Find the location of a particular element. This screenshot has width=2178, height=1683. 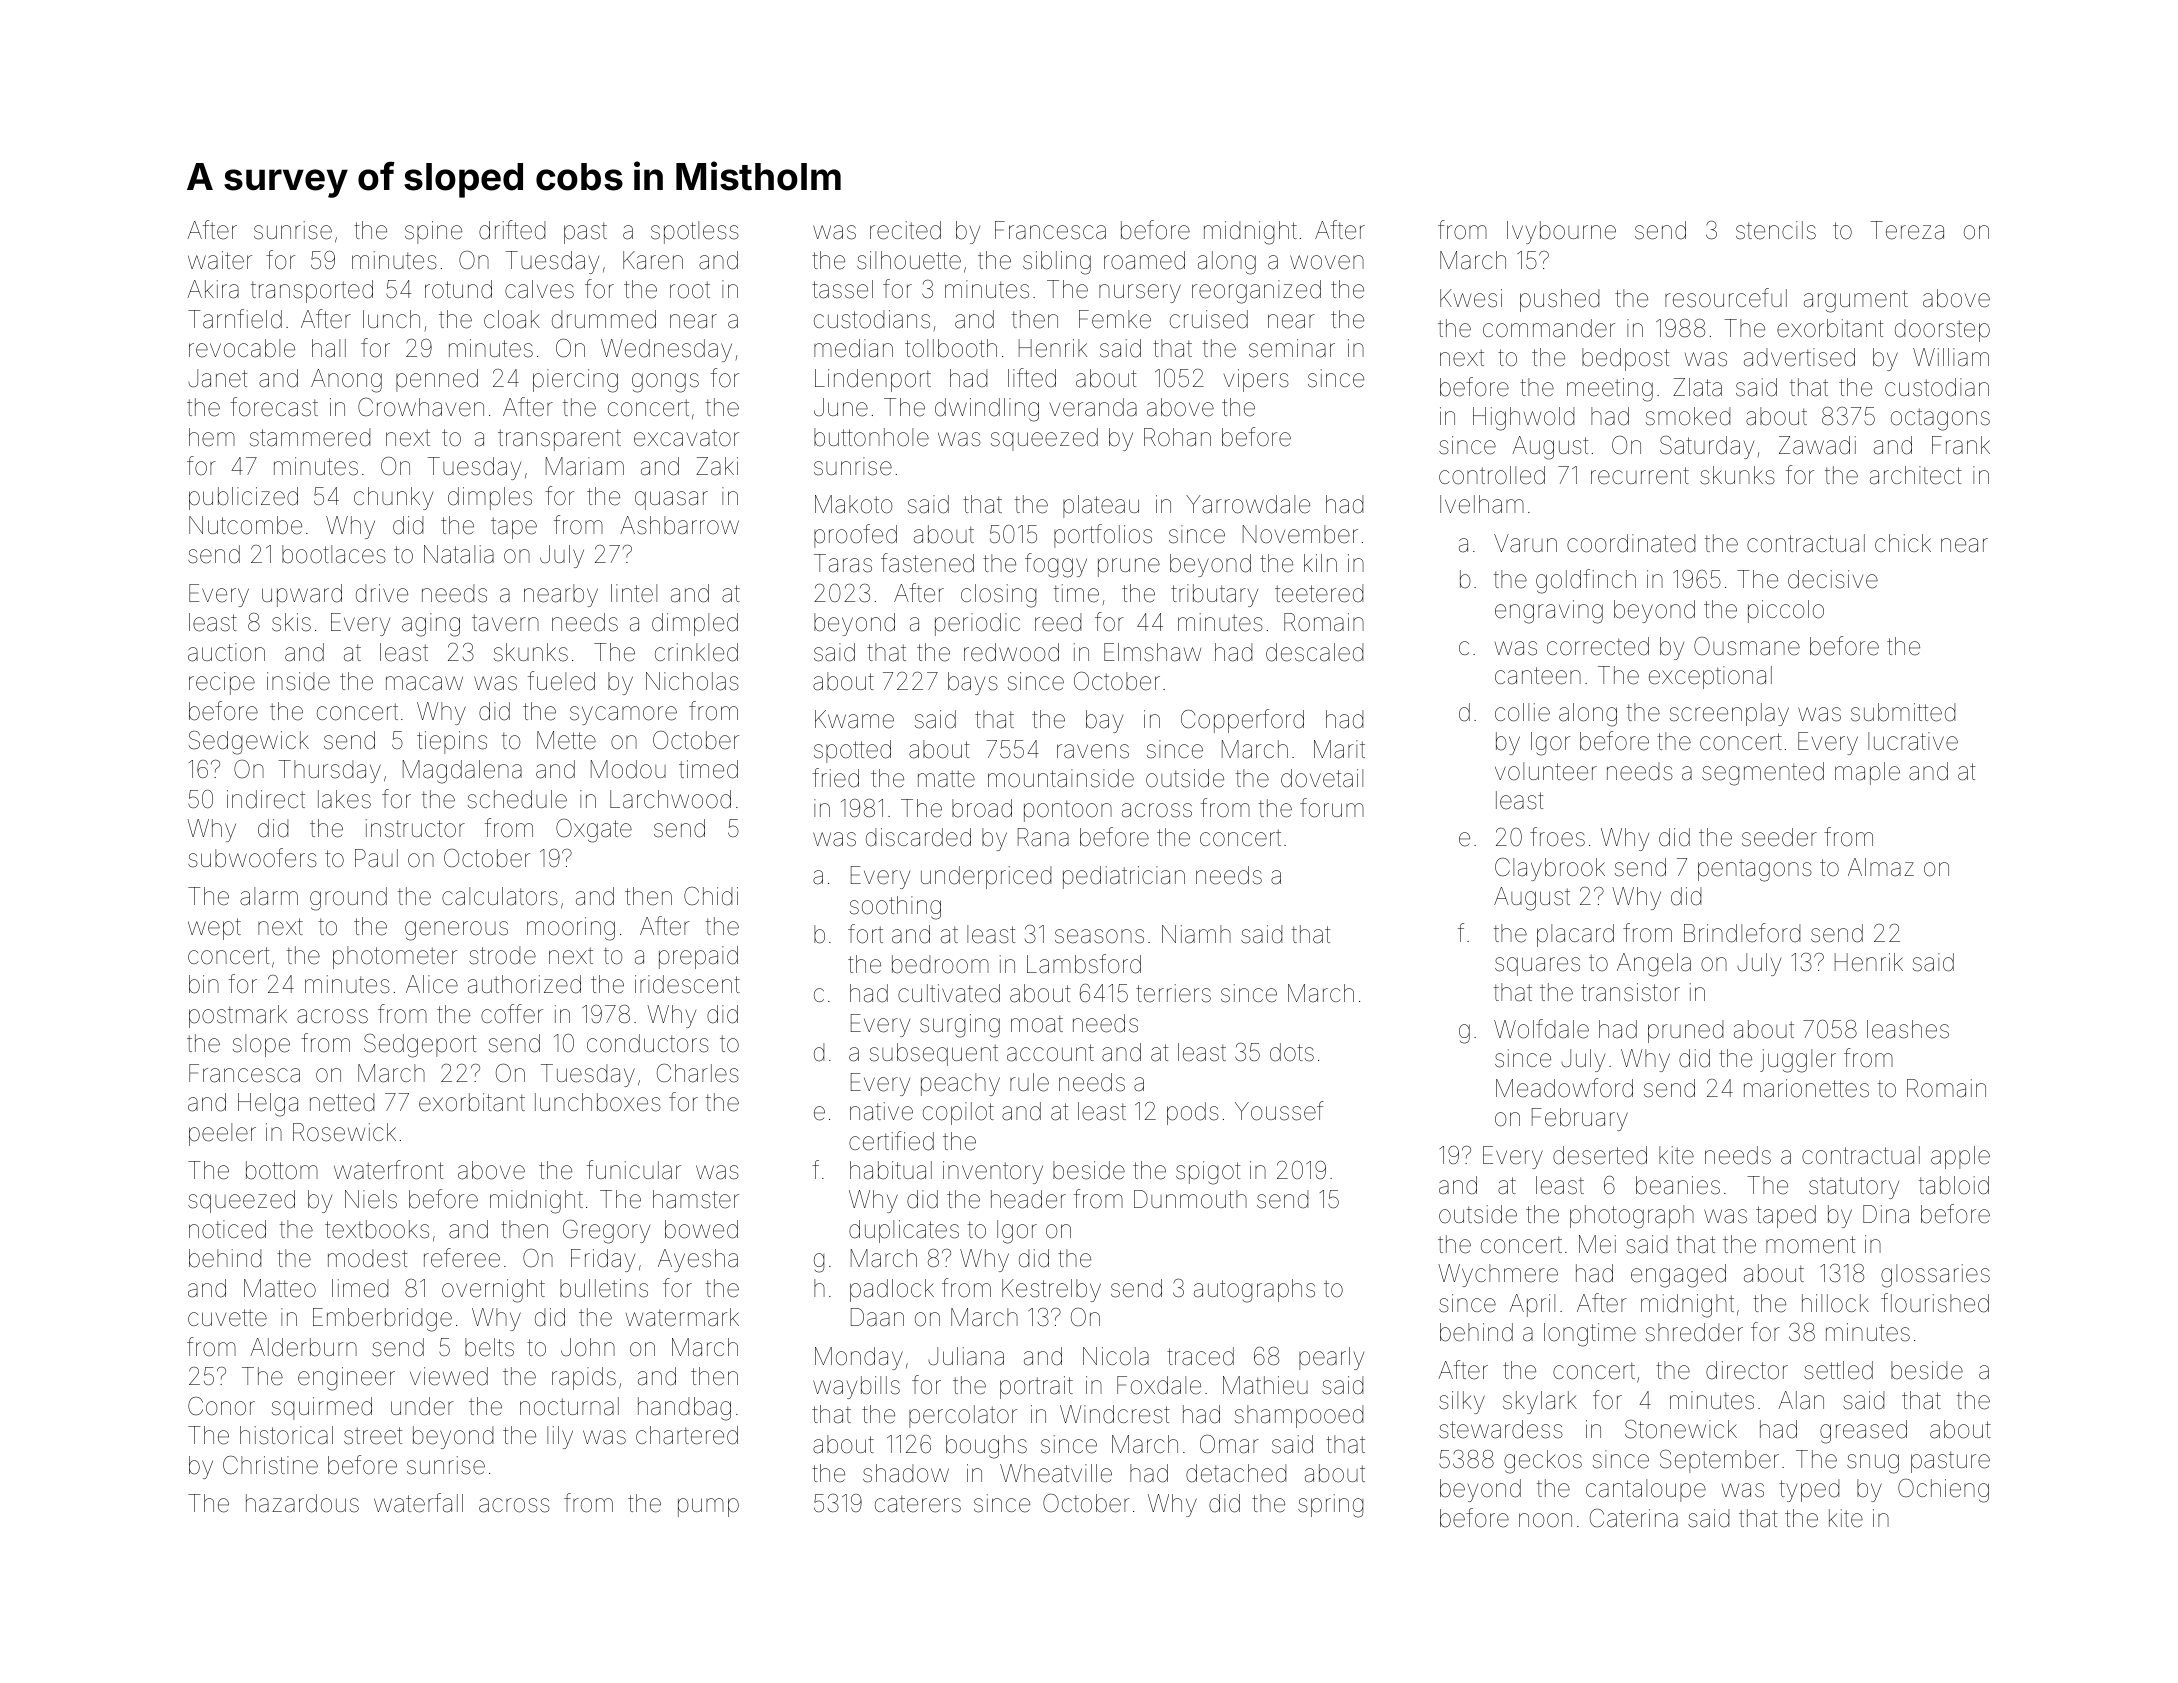

spring is located at coordinates (1330, 1506).
